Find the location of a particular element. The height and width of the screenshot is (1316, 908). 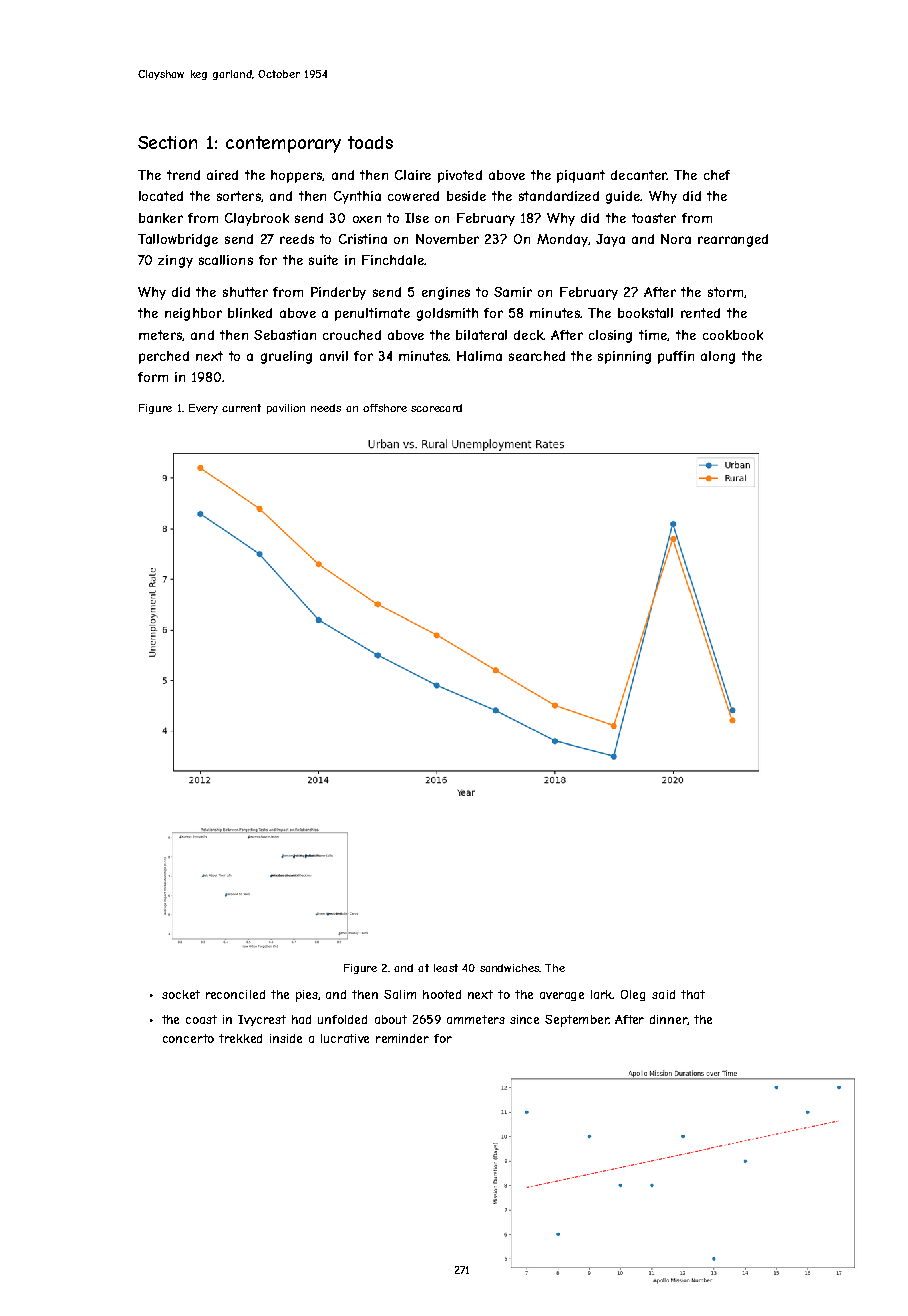

scallions is located at coordinates (226, 260).
